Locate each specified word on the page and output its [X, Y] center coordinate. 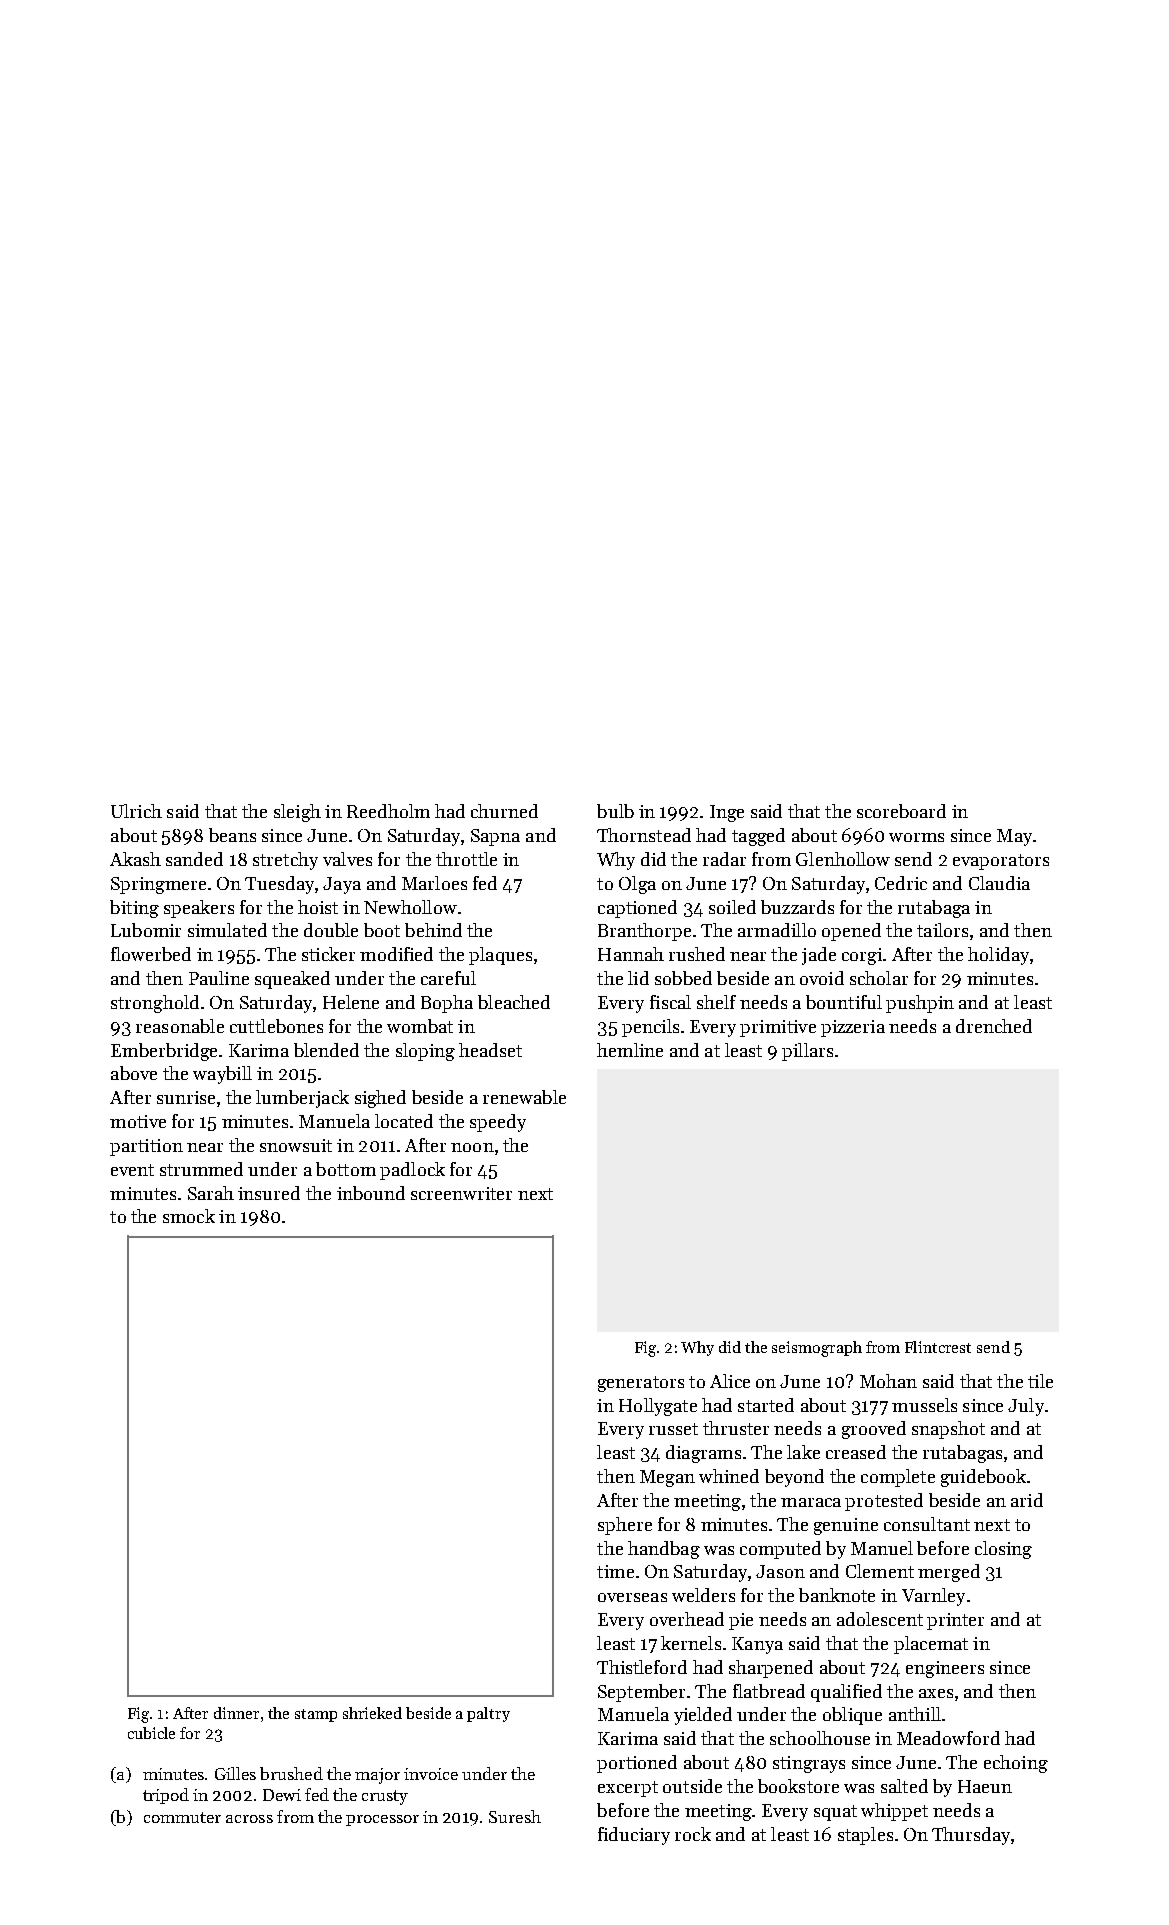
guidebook [983, 1478]
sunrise [186, 1097]
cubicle [151, 1733]
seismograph [817, 1349]
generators [641, 1384]
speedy [498, 1123]
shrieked [372, 1713]
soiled [732, 907]
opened [851, 932]
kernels [691, 1643]
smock [189, 1216]
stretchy [285, 861]
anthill [915, 1714]
